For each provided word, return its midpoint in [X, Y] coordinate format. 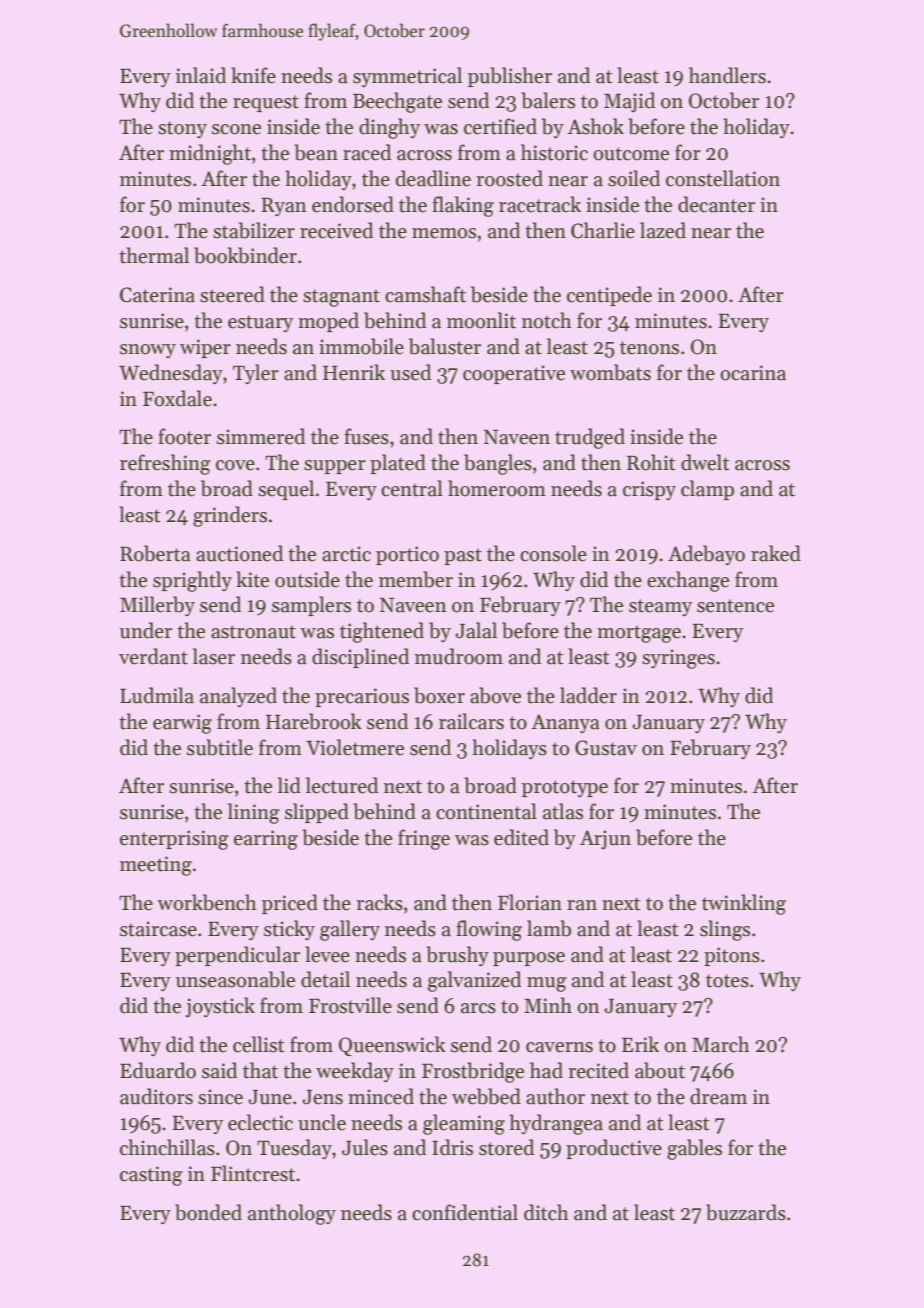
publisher [510, 77]
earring [266, 840]
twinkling [744, 904]
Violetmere [355, 747]
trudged [590, 438]
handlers [727, 75]
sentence [735, 606]
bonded [208, 1212]
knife [253, 75]
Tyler [256, 374]
